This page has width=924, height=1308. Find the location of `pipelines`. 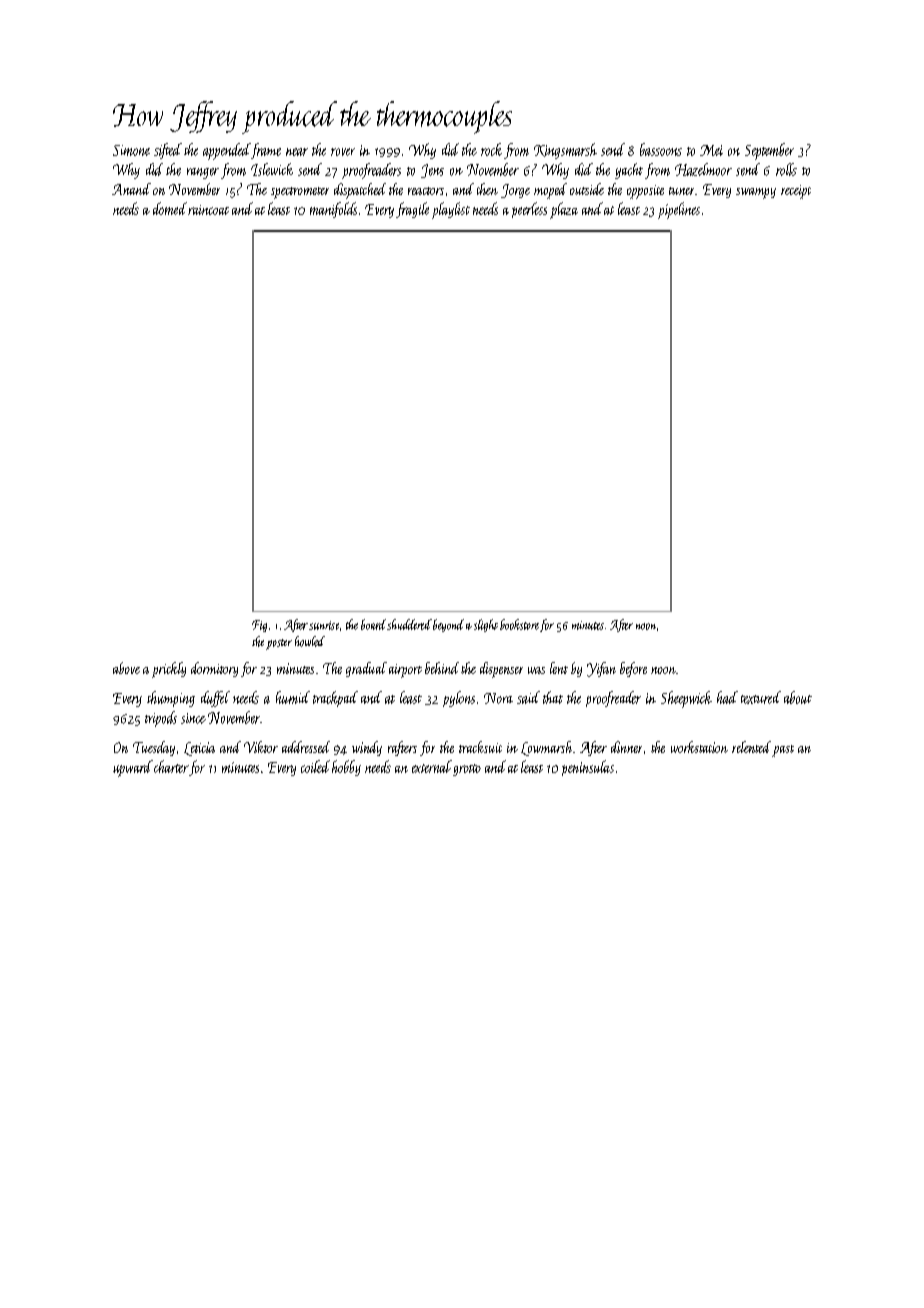

pipelines is located at coordinates (679, 210).
